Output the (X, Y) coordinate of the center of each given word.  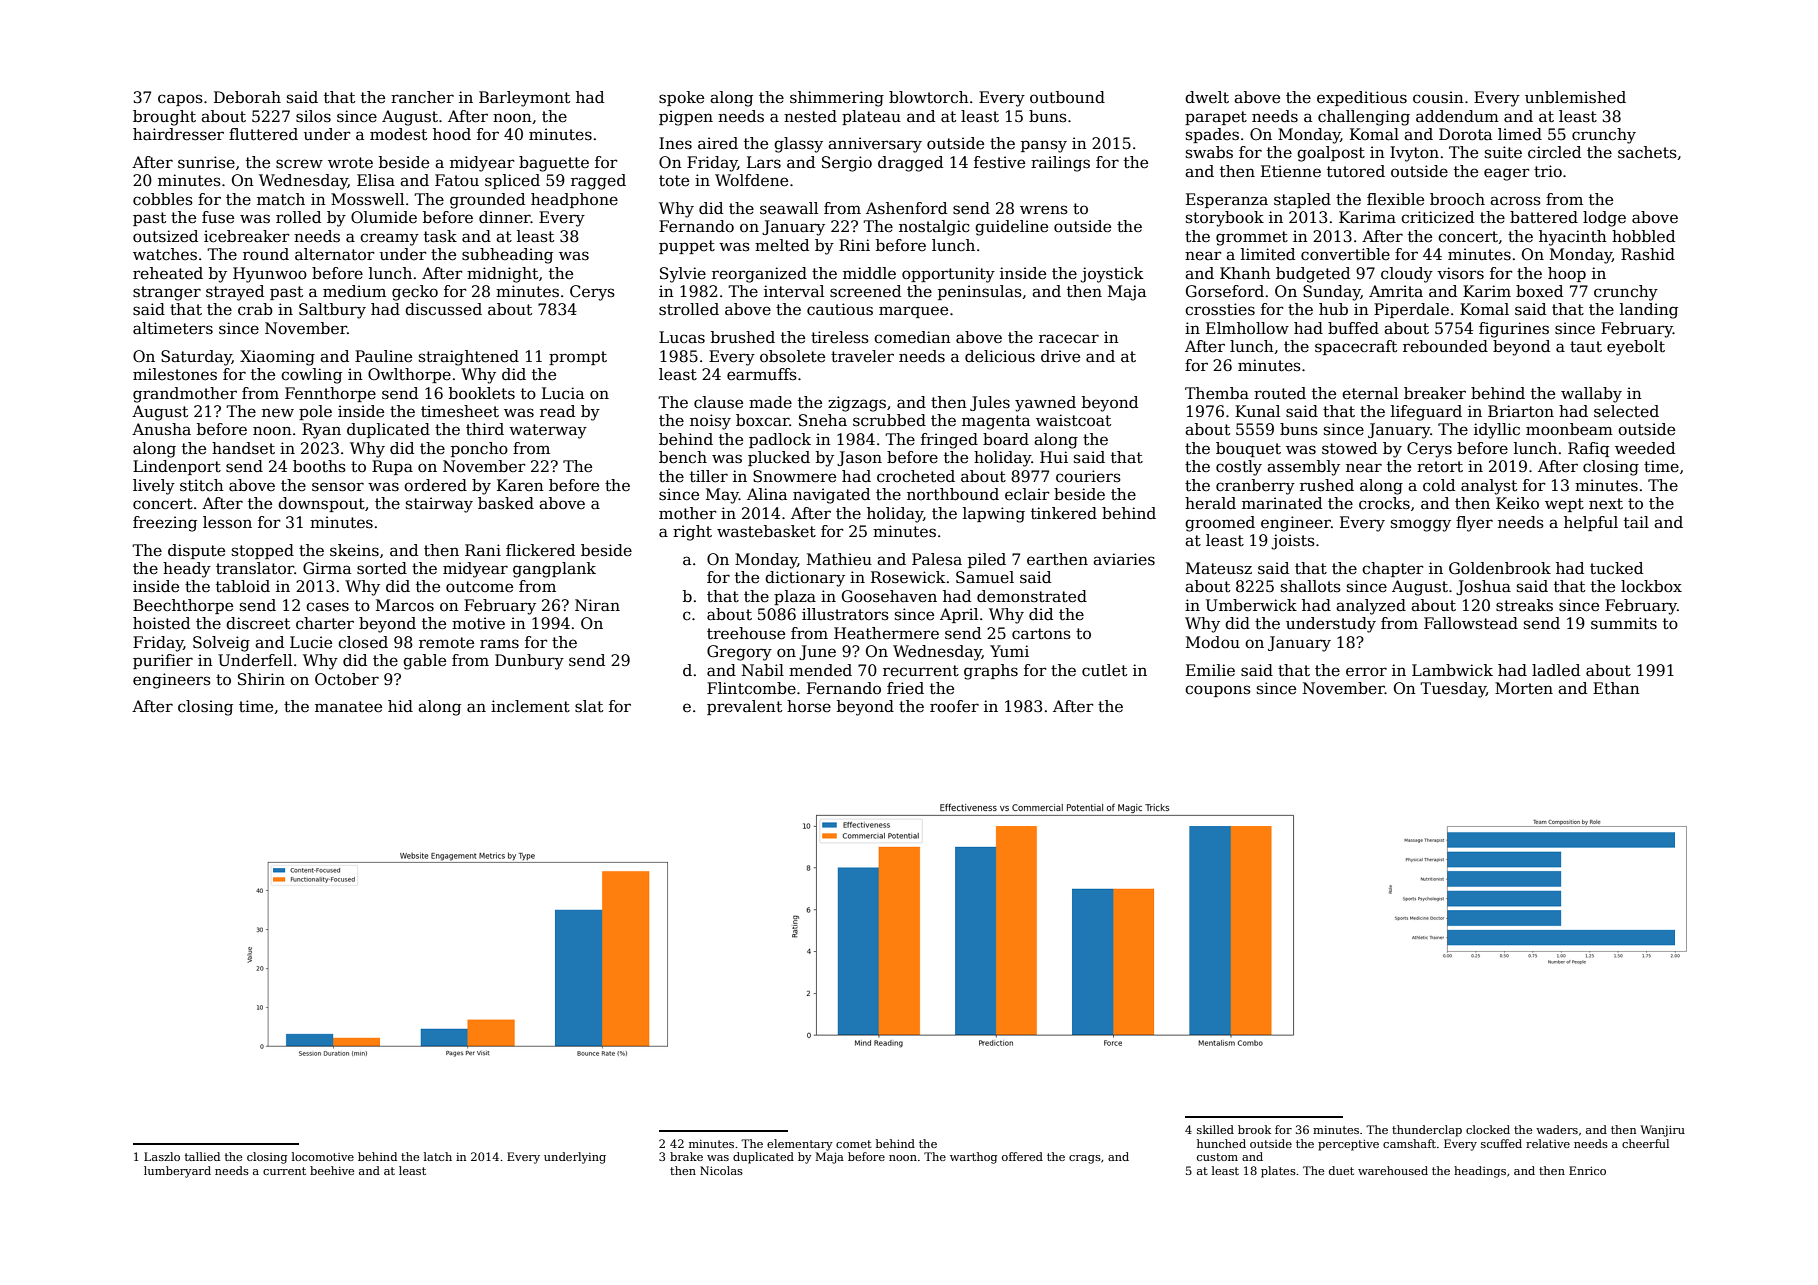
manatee (348, 707)
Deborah (247, 97)
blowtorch (929, 97)
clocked (1488, 1129)
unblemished (1575, 97)
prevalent (744, 707)
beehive (332, 1170)
